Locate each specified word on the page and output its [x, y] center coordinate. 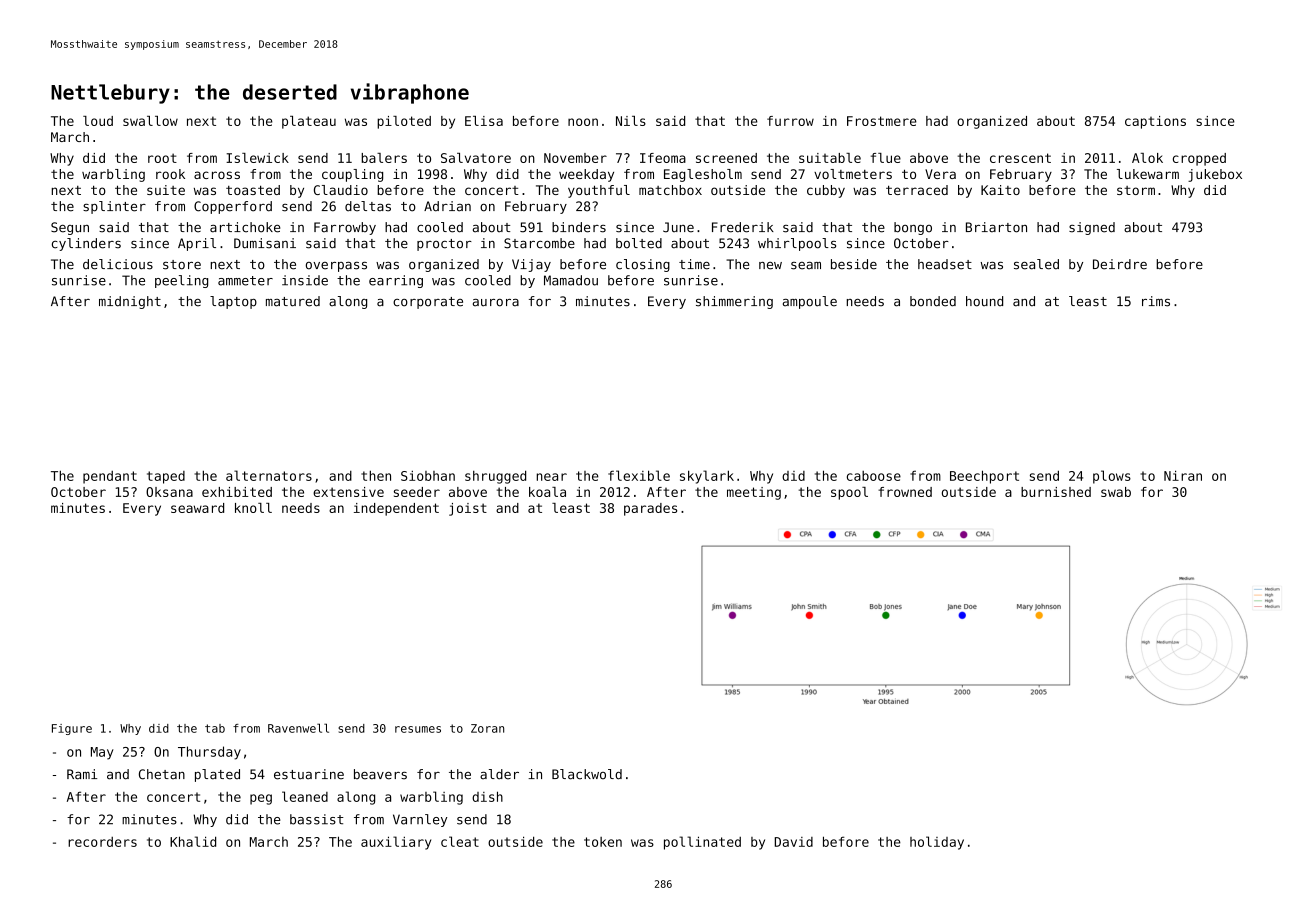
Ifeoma [663, 158]
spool [849, 493]
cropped [1199, 159]
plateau [309, 122]
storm [1136, 190]
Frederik [743, 227]
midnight [130, 302]
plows [1112, 477]
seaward [197, 508]
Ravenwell [298, 728]
